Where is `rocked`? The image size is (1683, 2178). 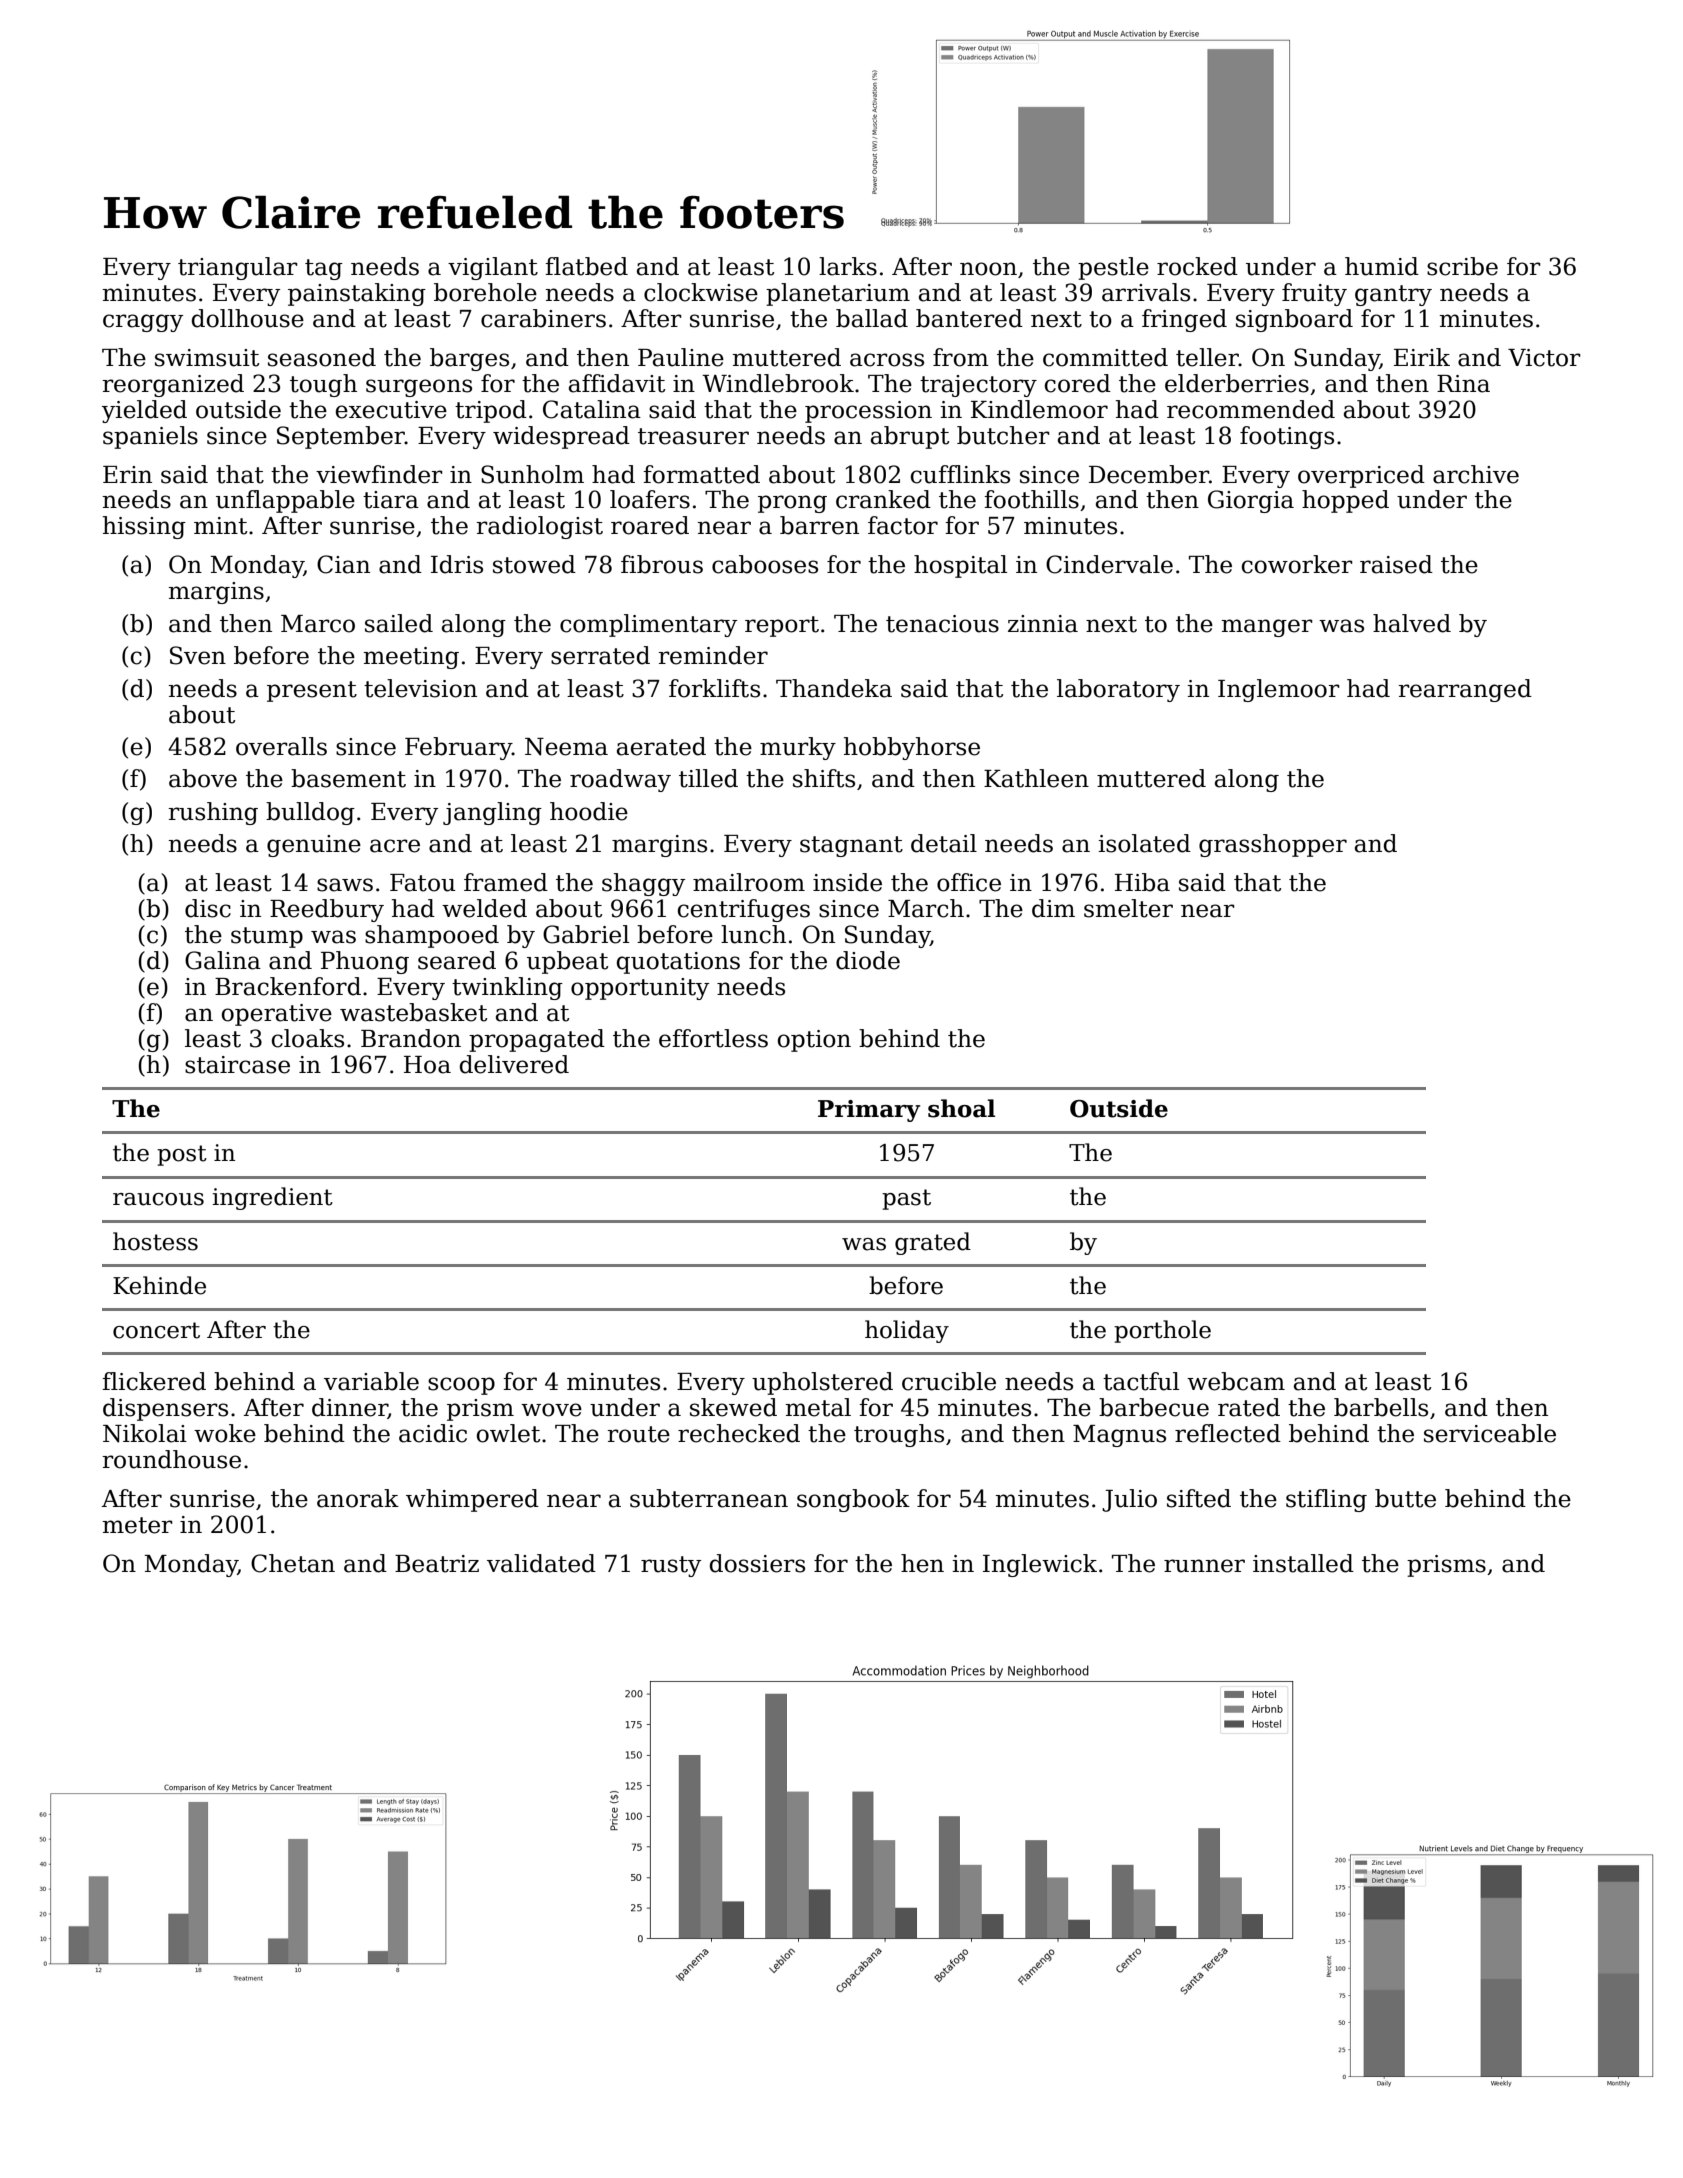
rocked is located at coordinates (1197, 266).
